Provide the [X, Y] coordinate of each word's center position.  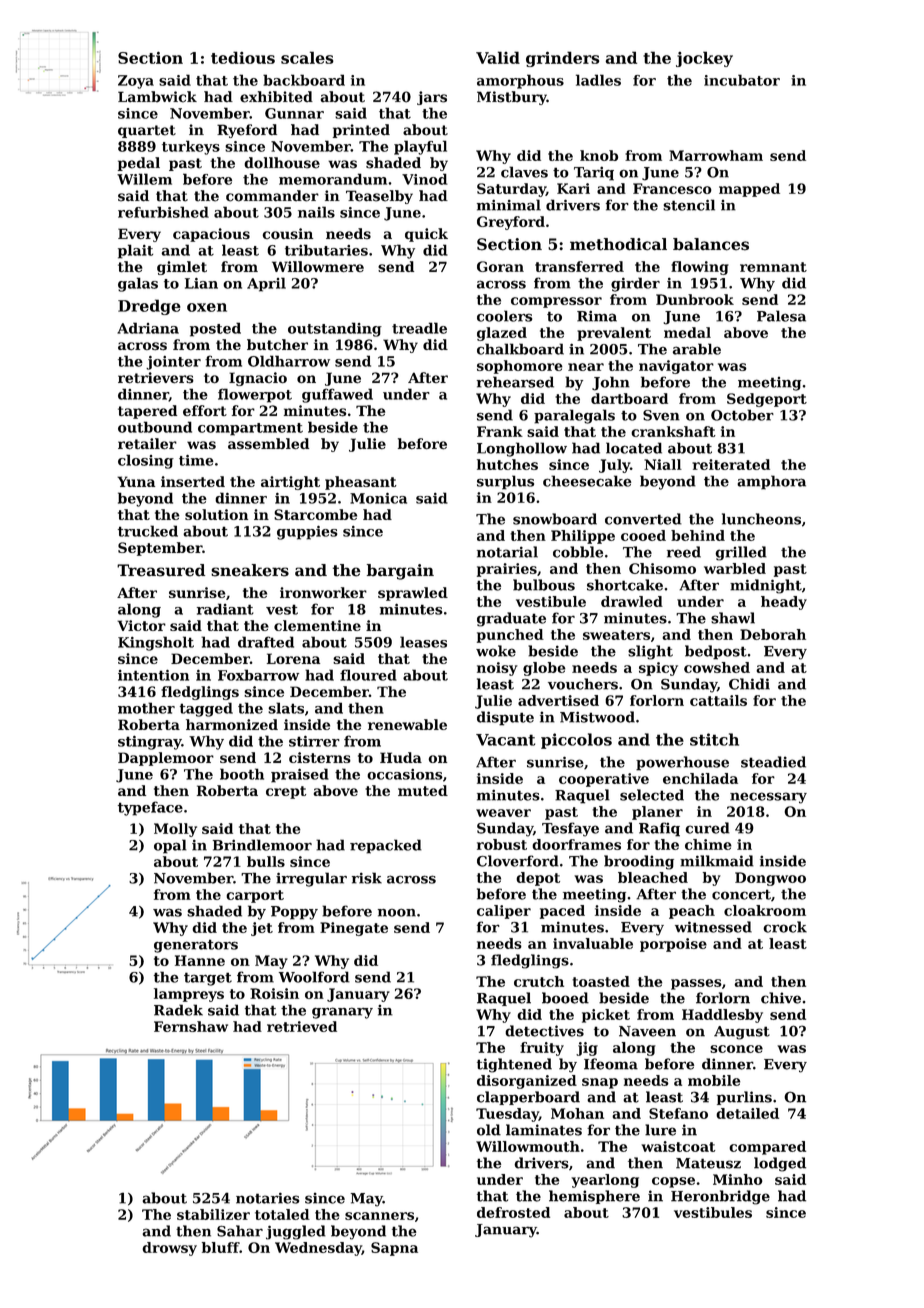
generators [196, 946]
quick [426, 235]
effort [205, 410]
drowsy [169, 1249]
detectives [544, 1031]
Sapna [394, 1249]
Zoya [136, 82]
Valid [498, 57]
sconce [736, 1049]
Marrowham [716, 155]
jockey [704, 59]
